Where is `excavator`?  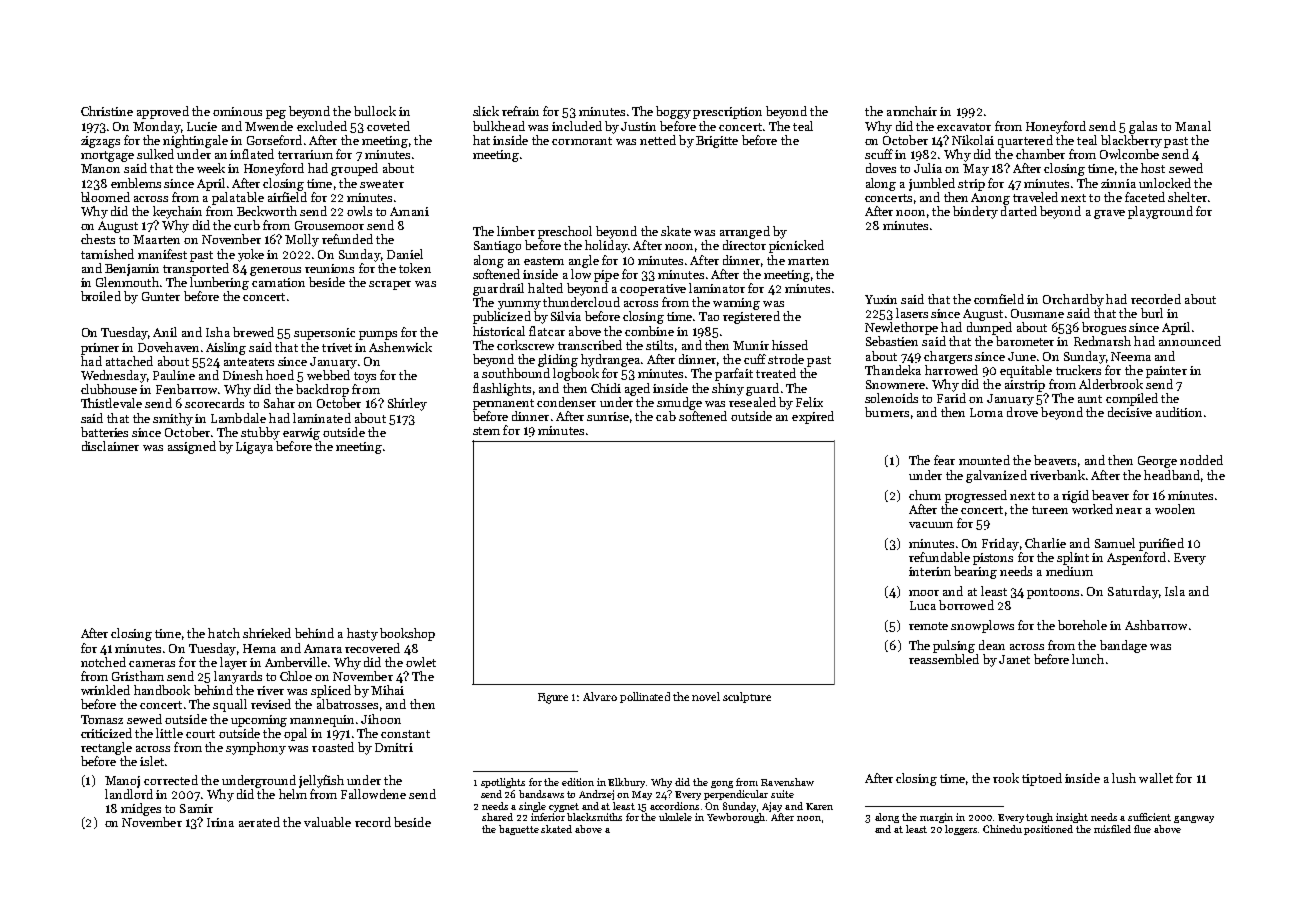 excavator is located at coordinates (964, 127).
